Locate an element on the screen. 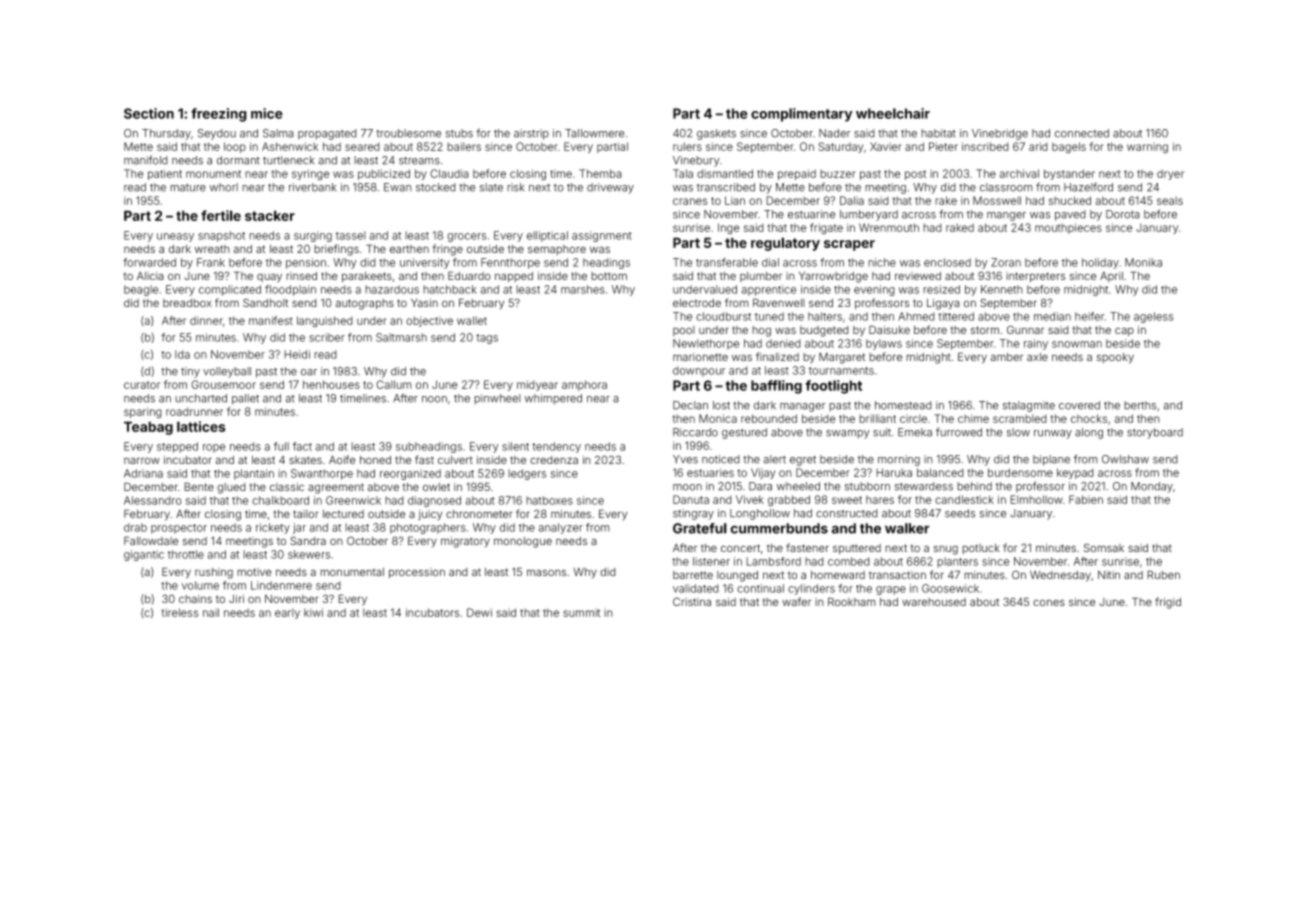  storyboard is located at coordinates (1155, 433).
